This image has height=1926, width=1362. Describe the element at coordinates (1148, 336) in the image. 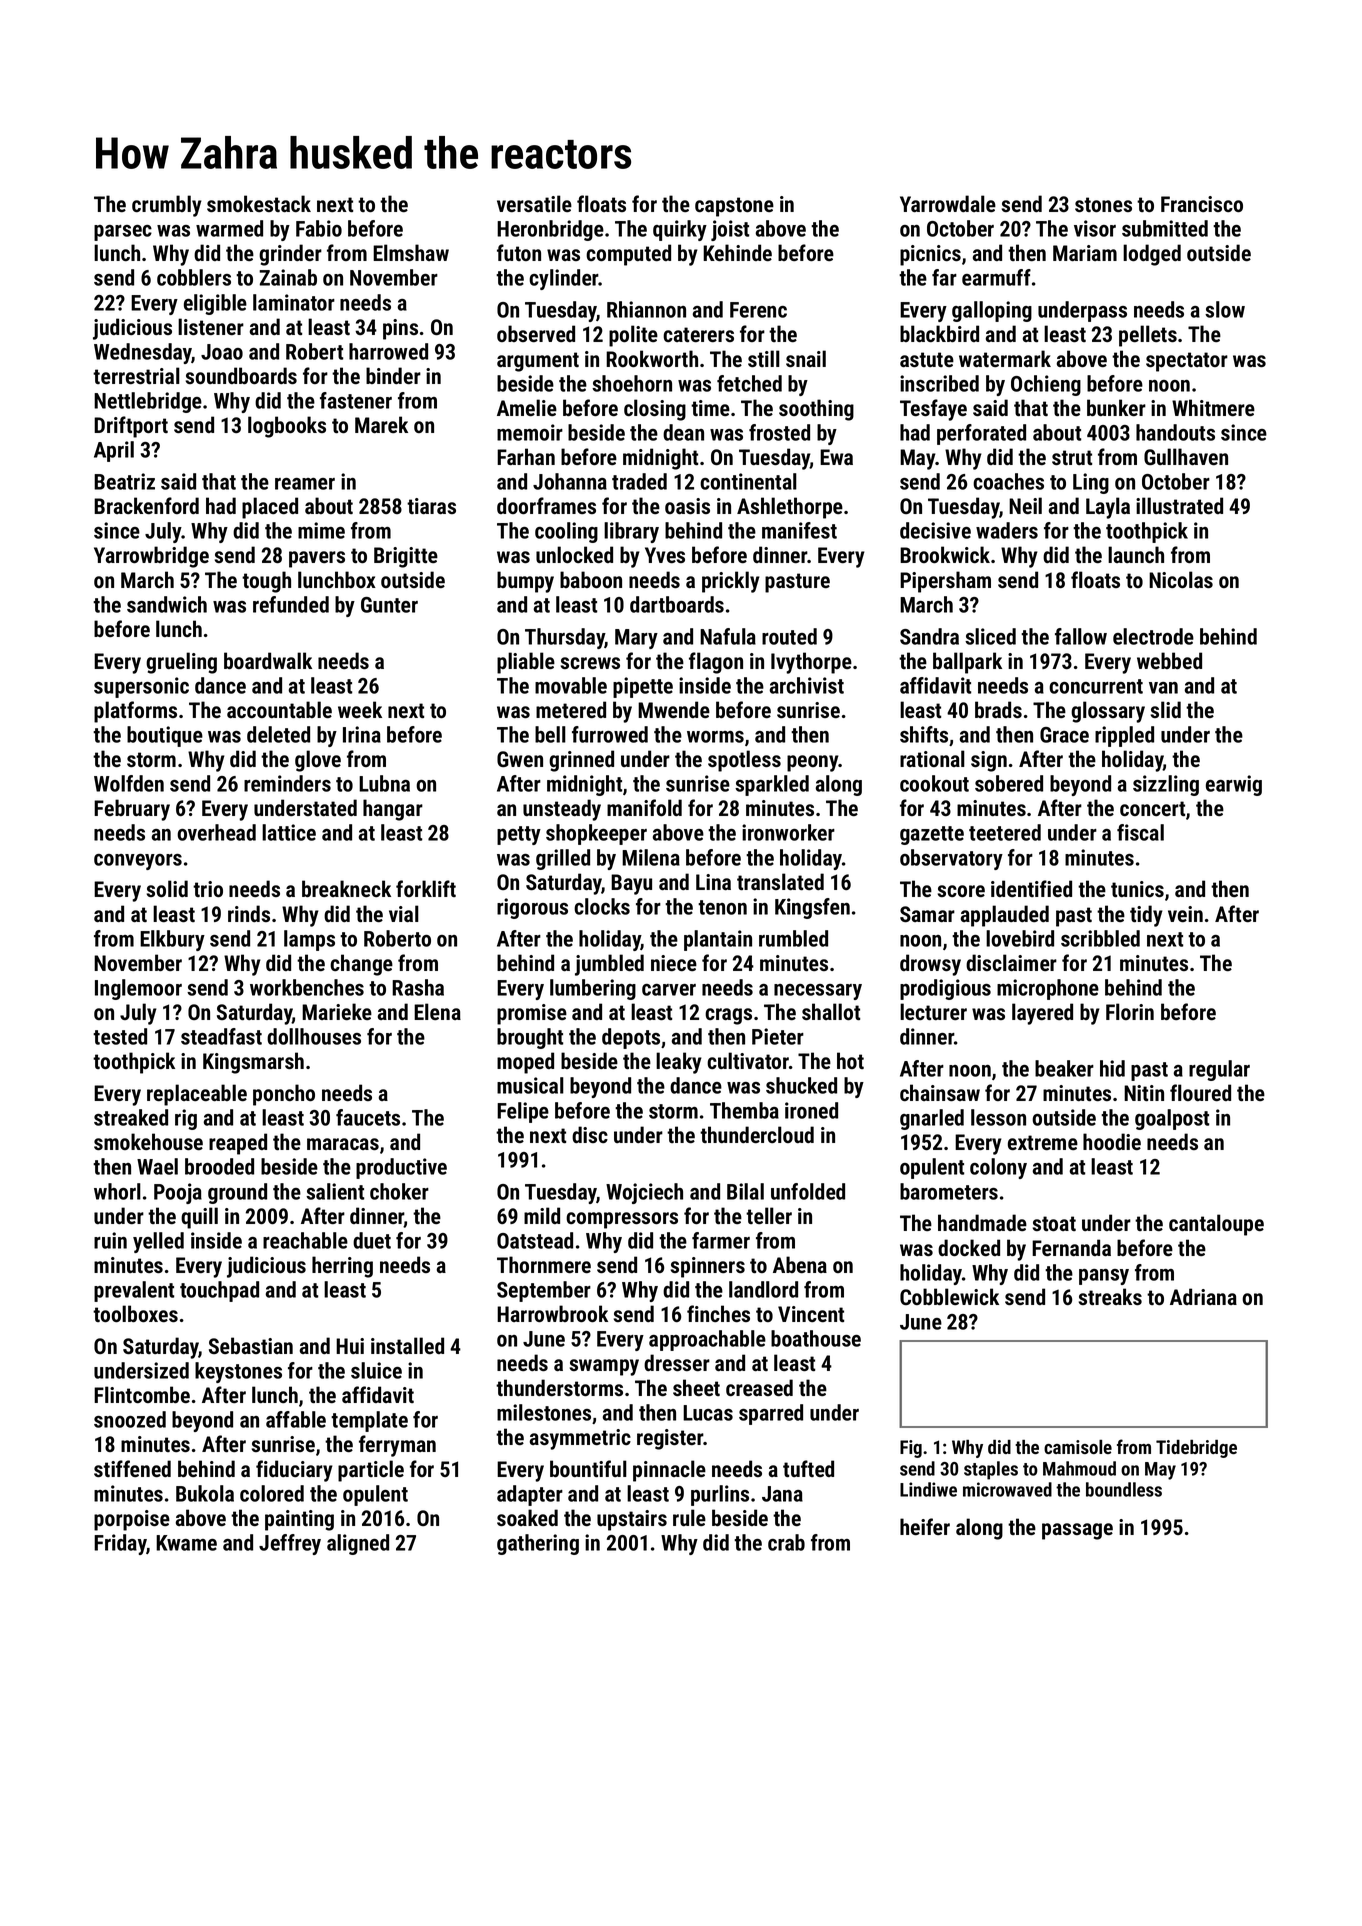

I see `pellets` at that location.
